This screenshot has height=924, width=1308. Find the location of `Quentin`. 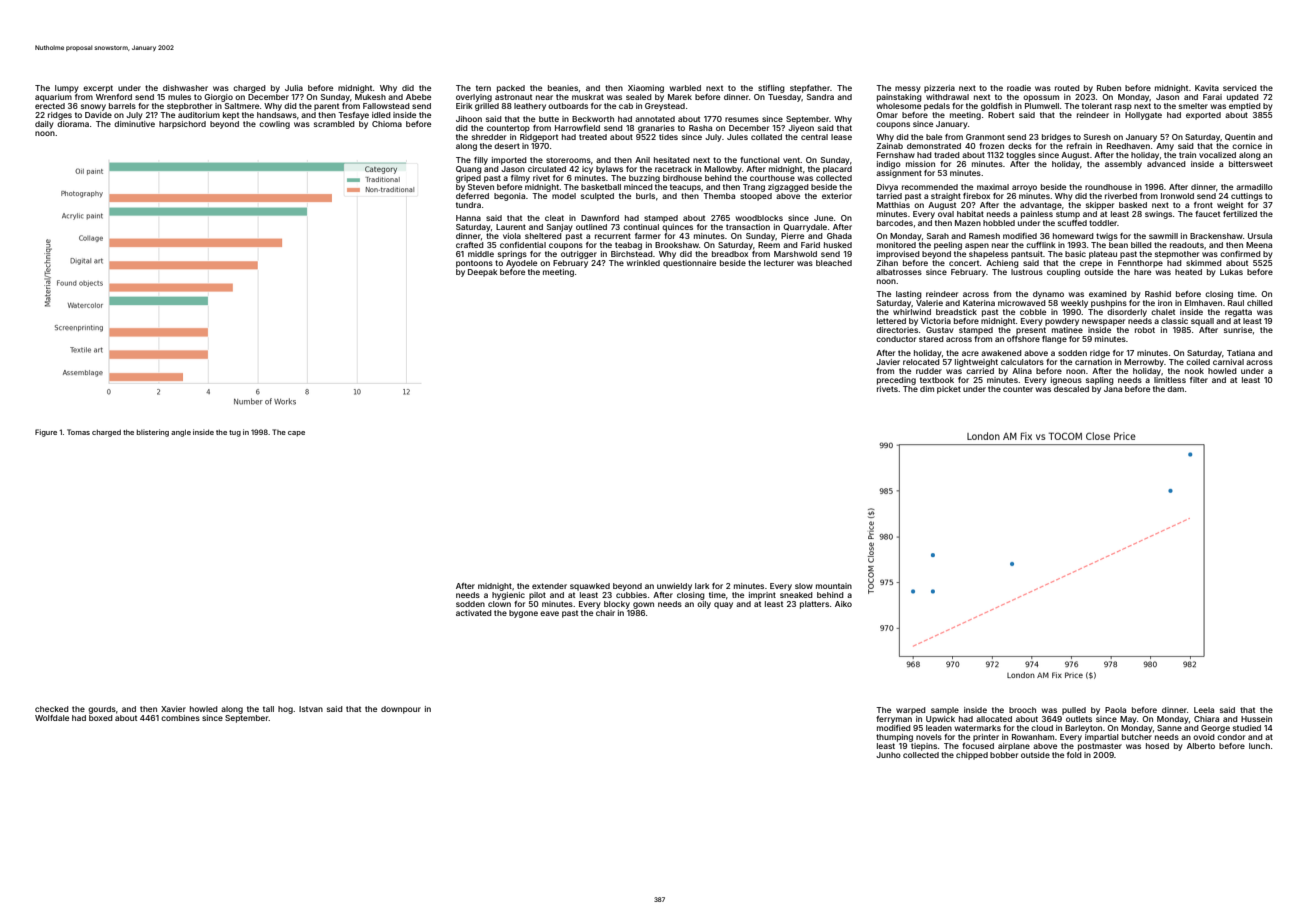

Quentin is located at coordinates (1240, 137).
